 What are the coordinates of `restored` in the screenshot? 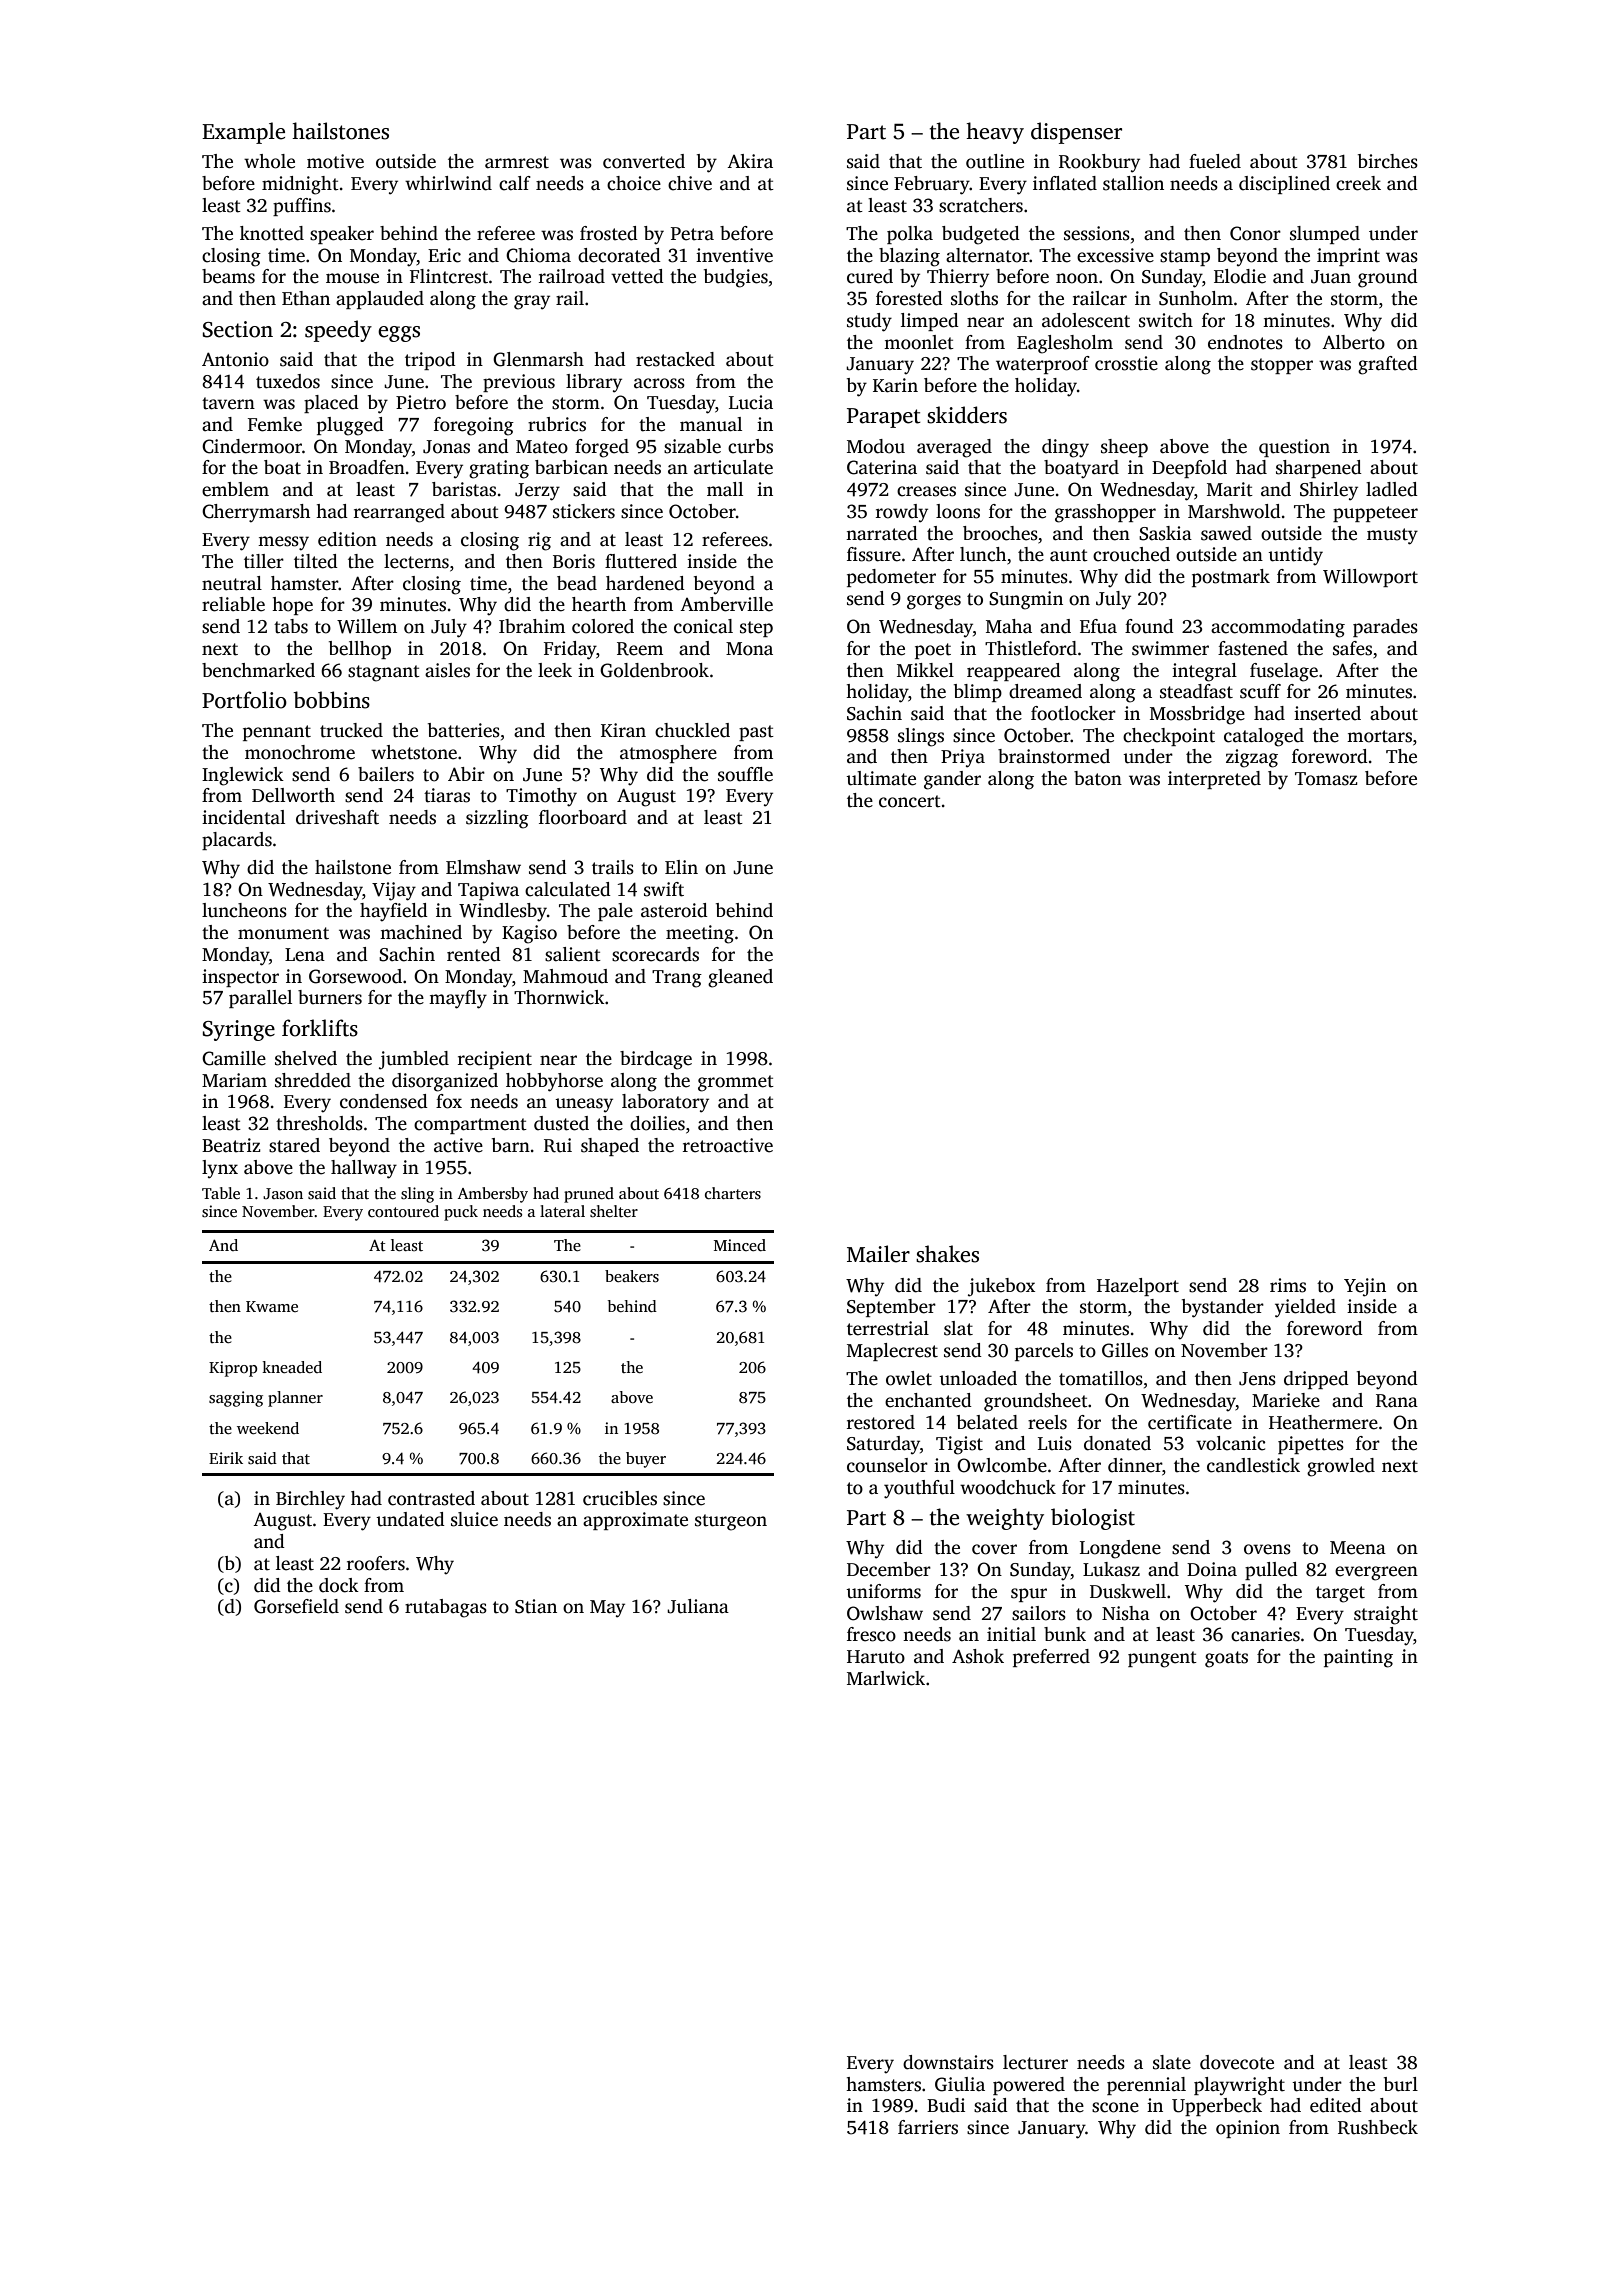 It's located at (881, 1422).
